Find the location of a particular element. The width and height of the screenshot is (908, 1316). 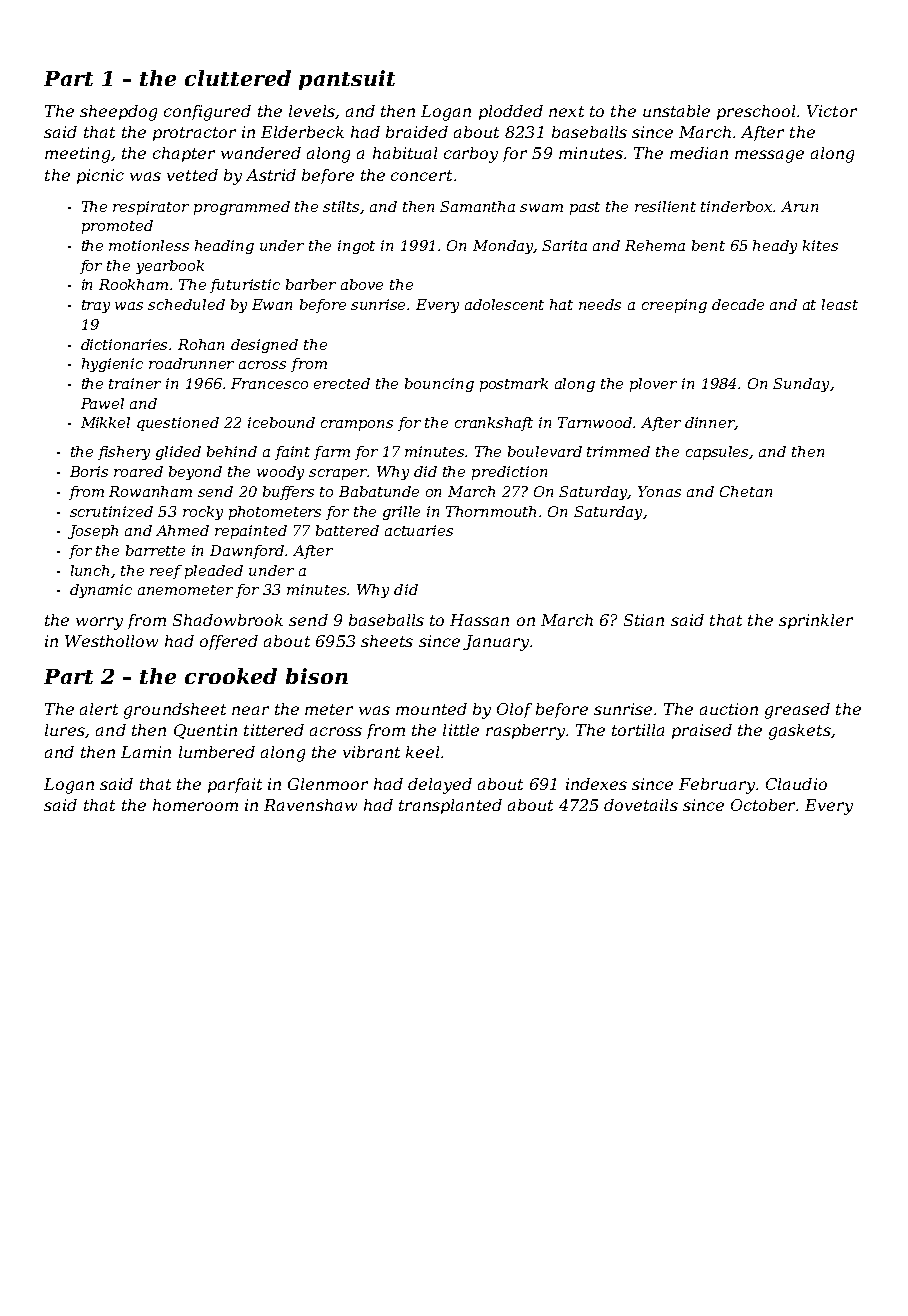

swam is located at coordinates (541, 208).
